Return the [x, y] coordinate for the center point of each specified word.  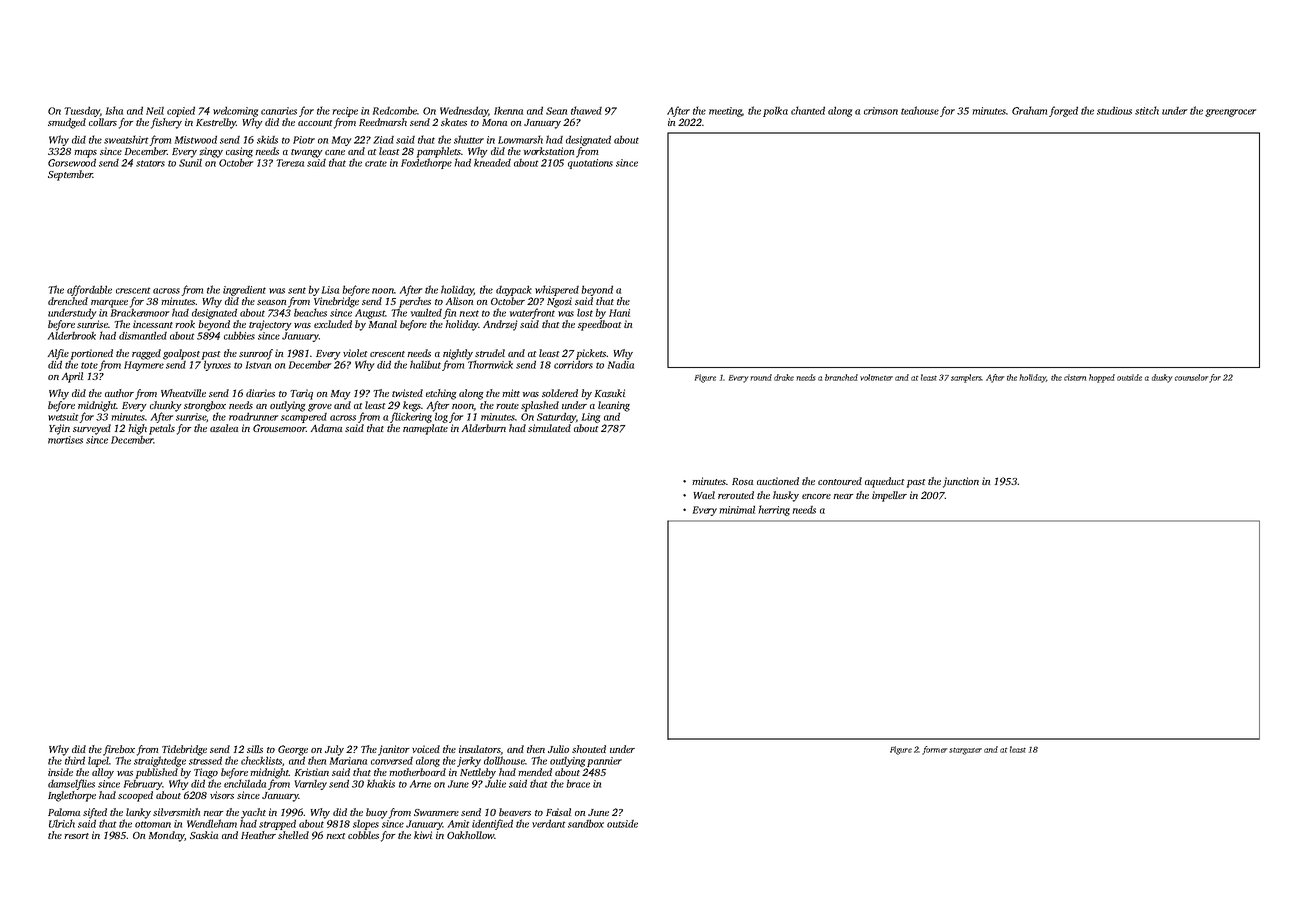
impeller [889, 496]
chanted [808, 110]
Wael [704, 495]
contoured [840, 481]
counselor [1191, 377]
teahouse [920, 110]
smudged [67, 123]
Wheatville [183, 393]
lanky [138, 813]
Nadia [621, 364]
